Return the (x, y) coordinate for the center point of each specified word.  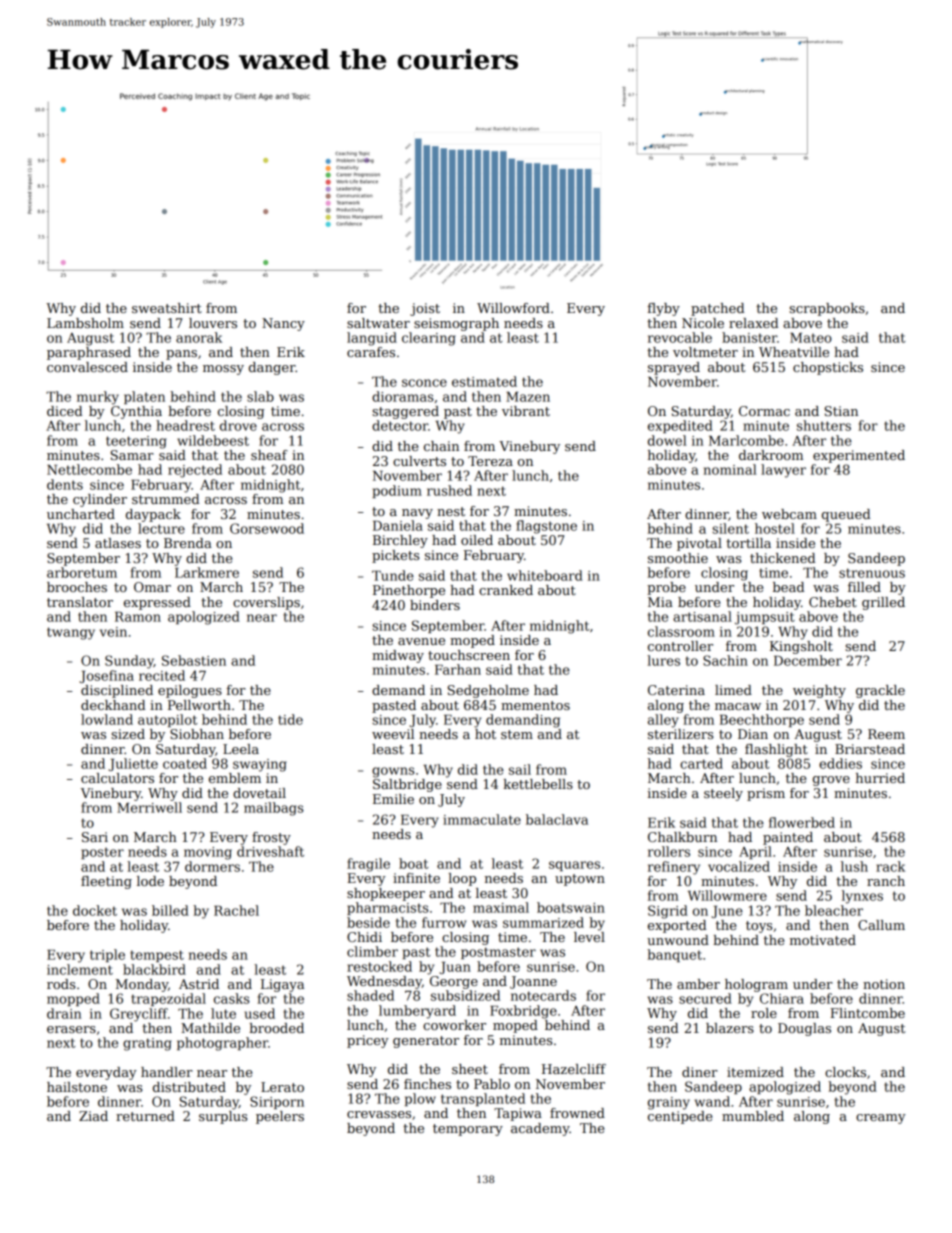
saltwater (378, 323)
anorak (199, 337)
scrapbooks (827, 309)
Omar (152, 587)
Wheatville (794, 352)
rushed (449, 490)
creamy (881, 1119)
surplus (223, 1117)
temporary (468, 1130)
